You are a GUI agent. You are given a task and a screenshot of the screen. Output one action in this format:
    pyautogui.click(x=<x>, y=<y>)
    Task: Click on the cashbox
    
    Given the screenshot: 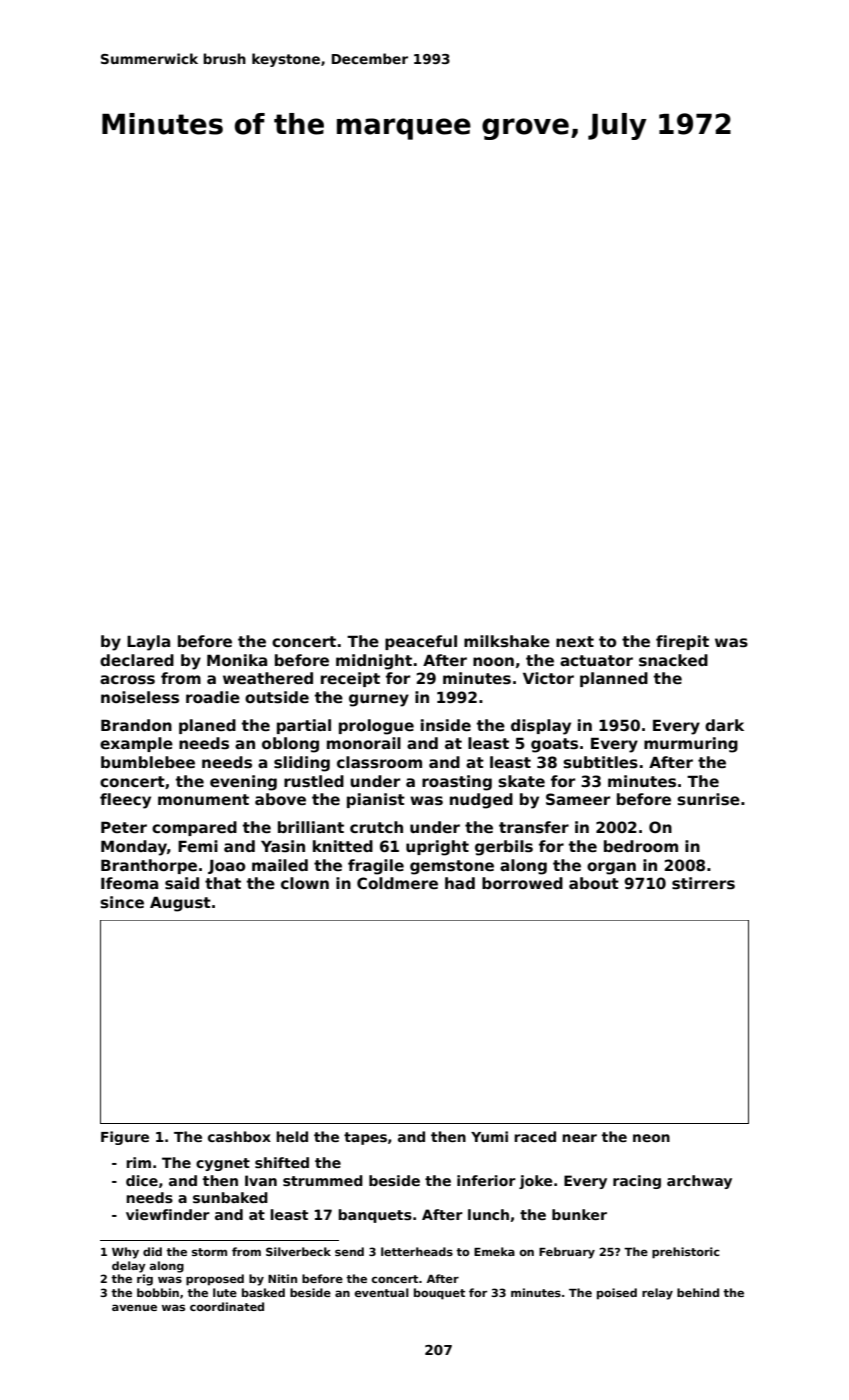 What is the action you would take?
    pyautogui.click(x=239, y=1136)
